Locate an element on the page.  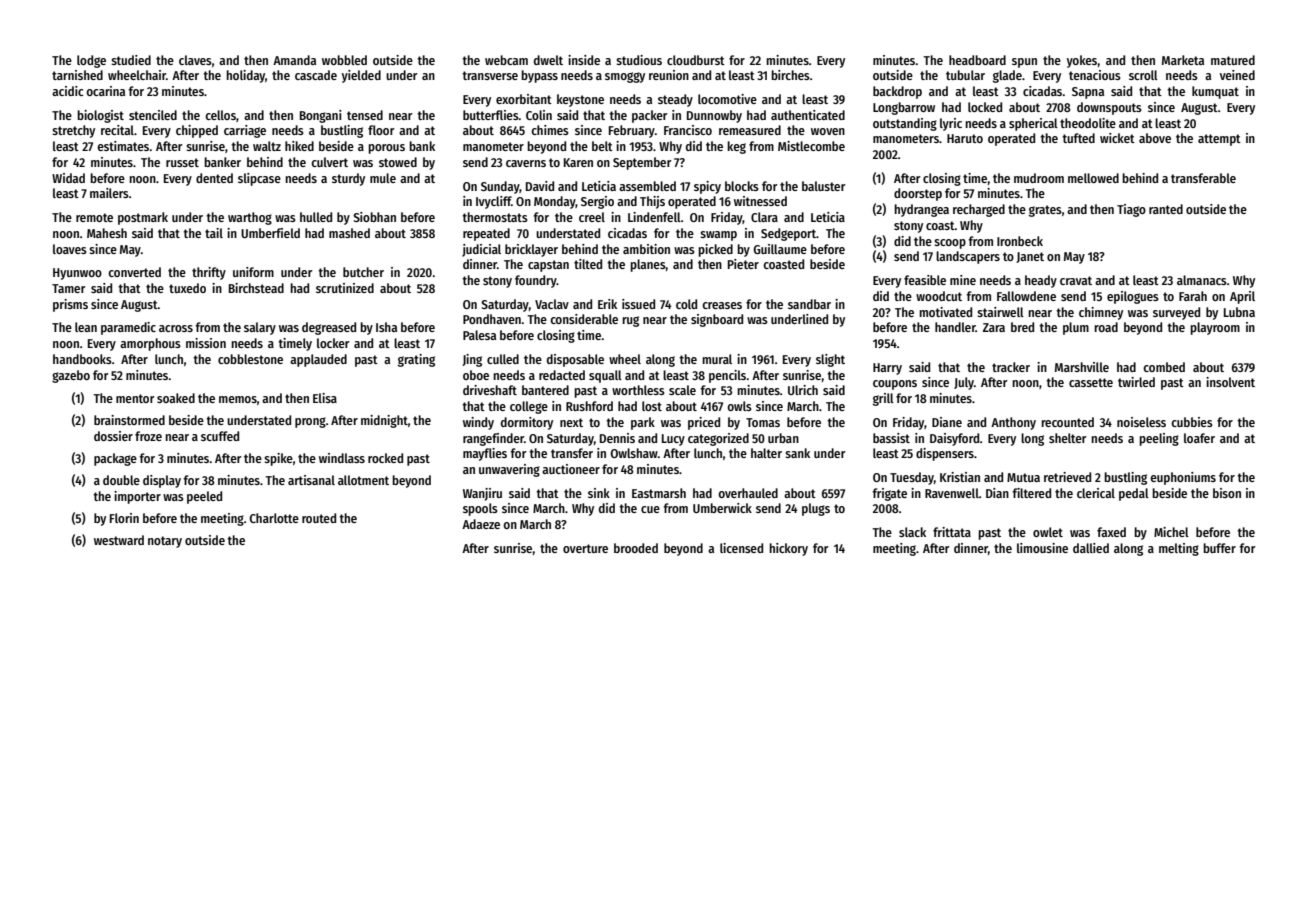
webcam is located at coordinates (506, 60).
